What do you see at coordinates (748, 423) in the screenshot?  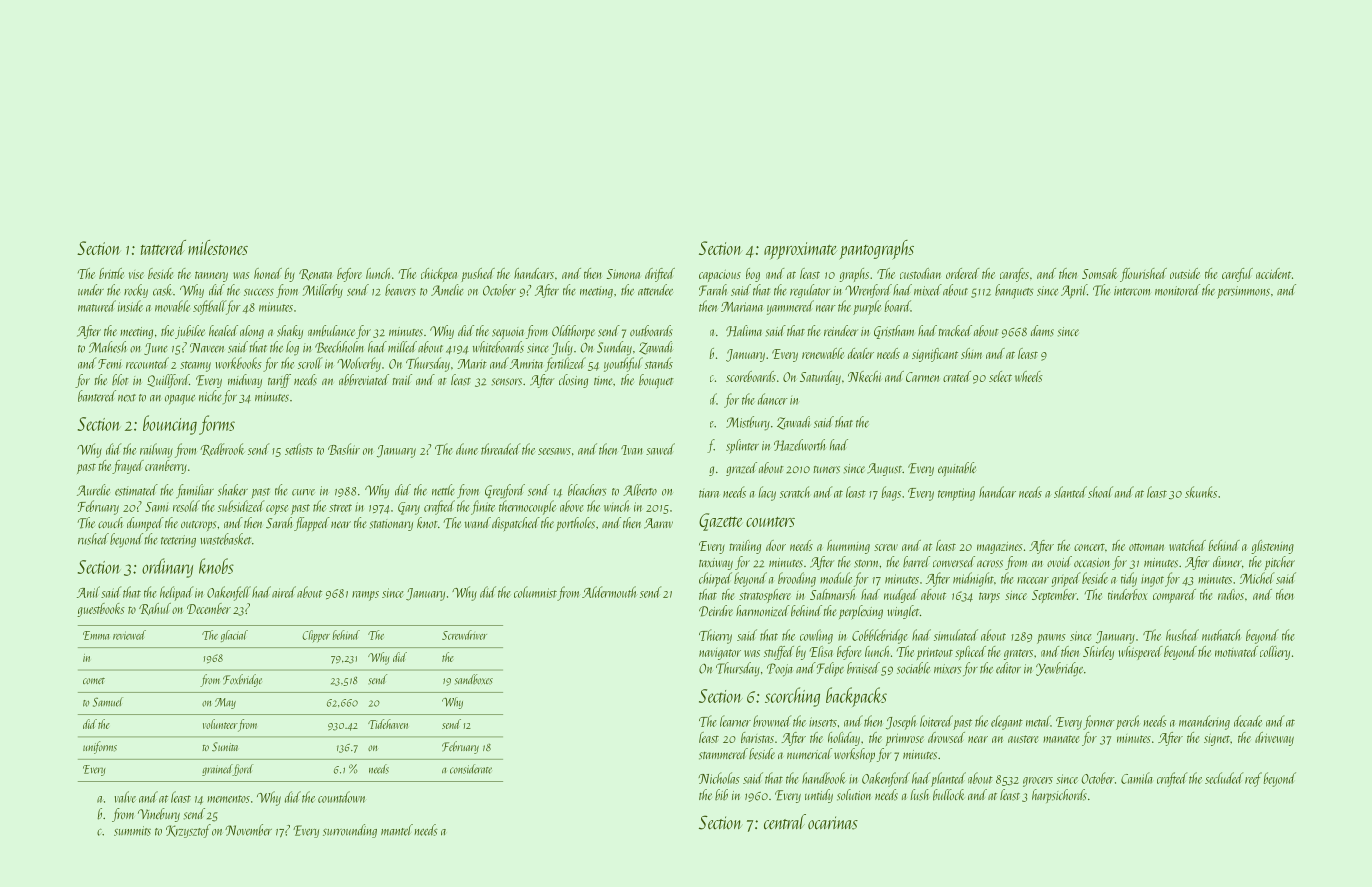 I see `Mistbury` at bounding box center [748, 423].
